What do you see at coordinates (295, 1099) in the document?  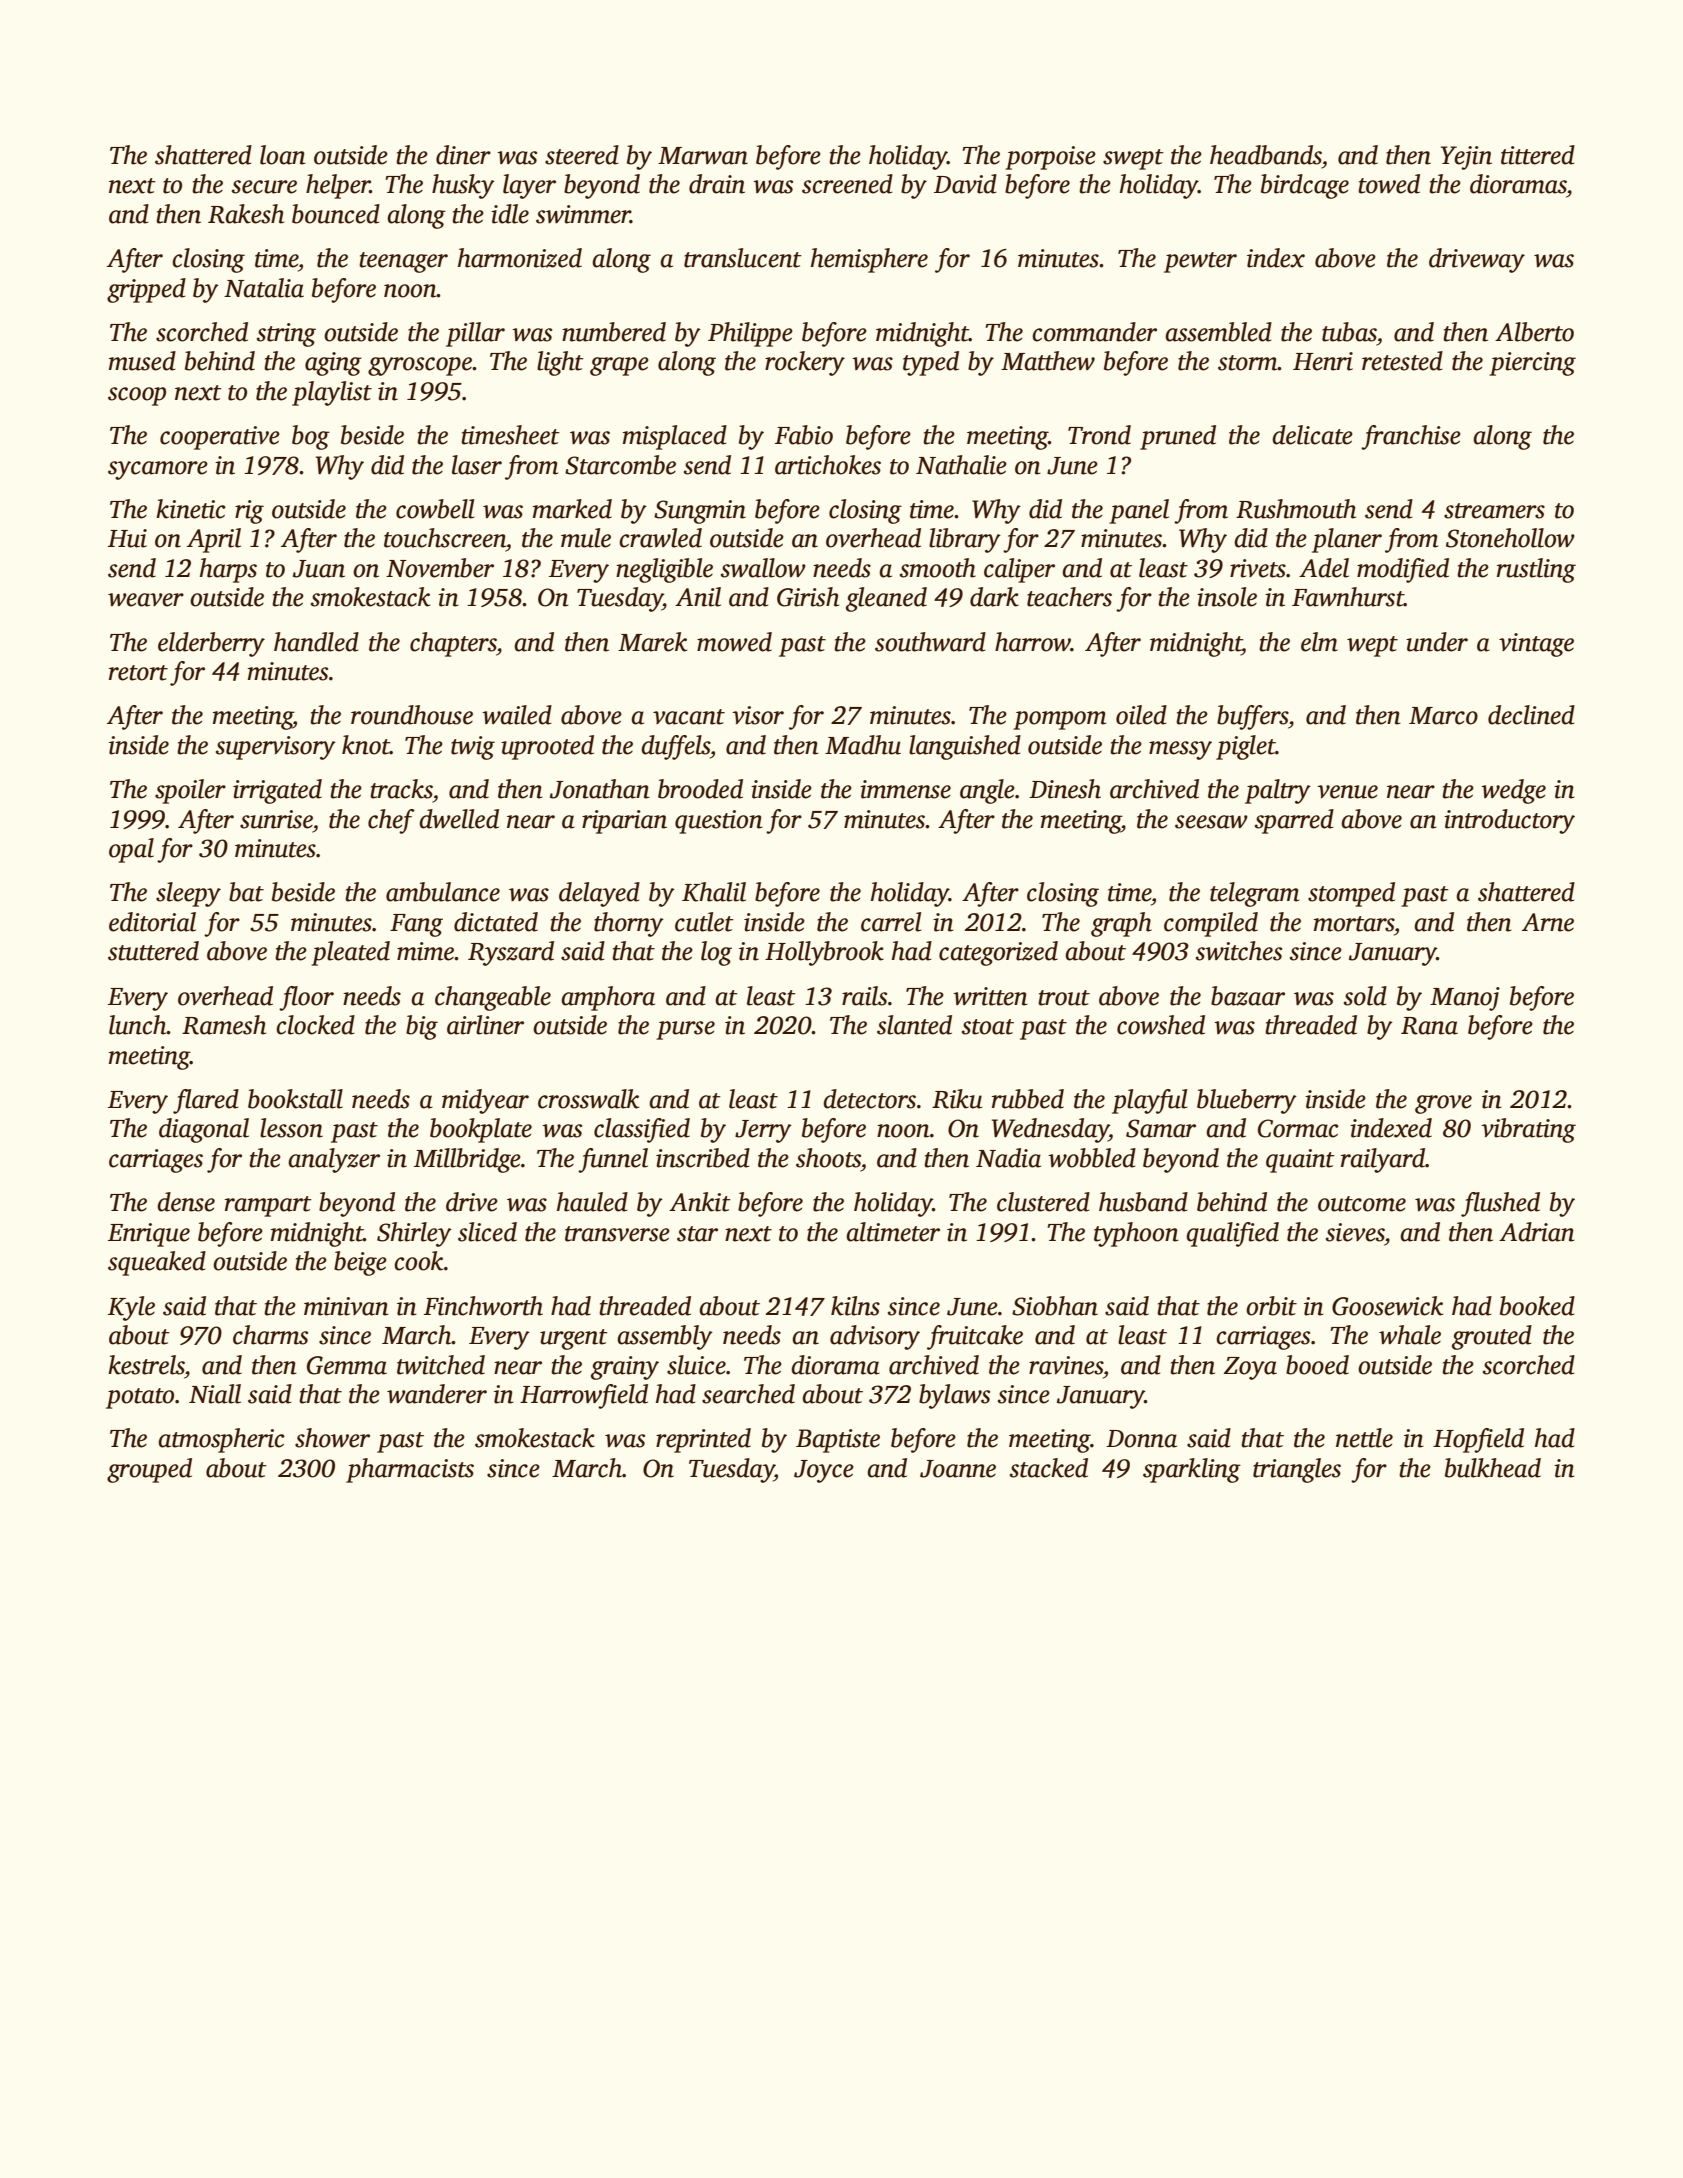 I see `bookstall` at bounding box center [295, 1099].
